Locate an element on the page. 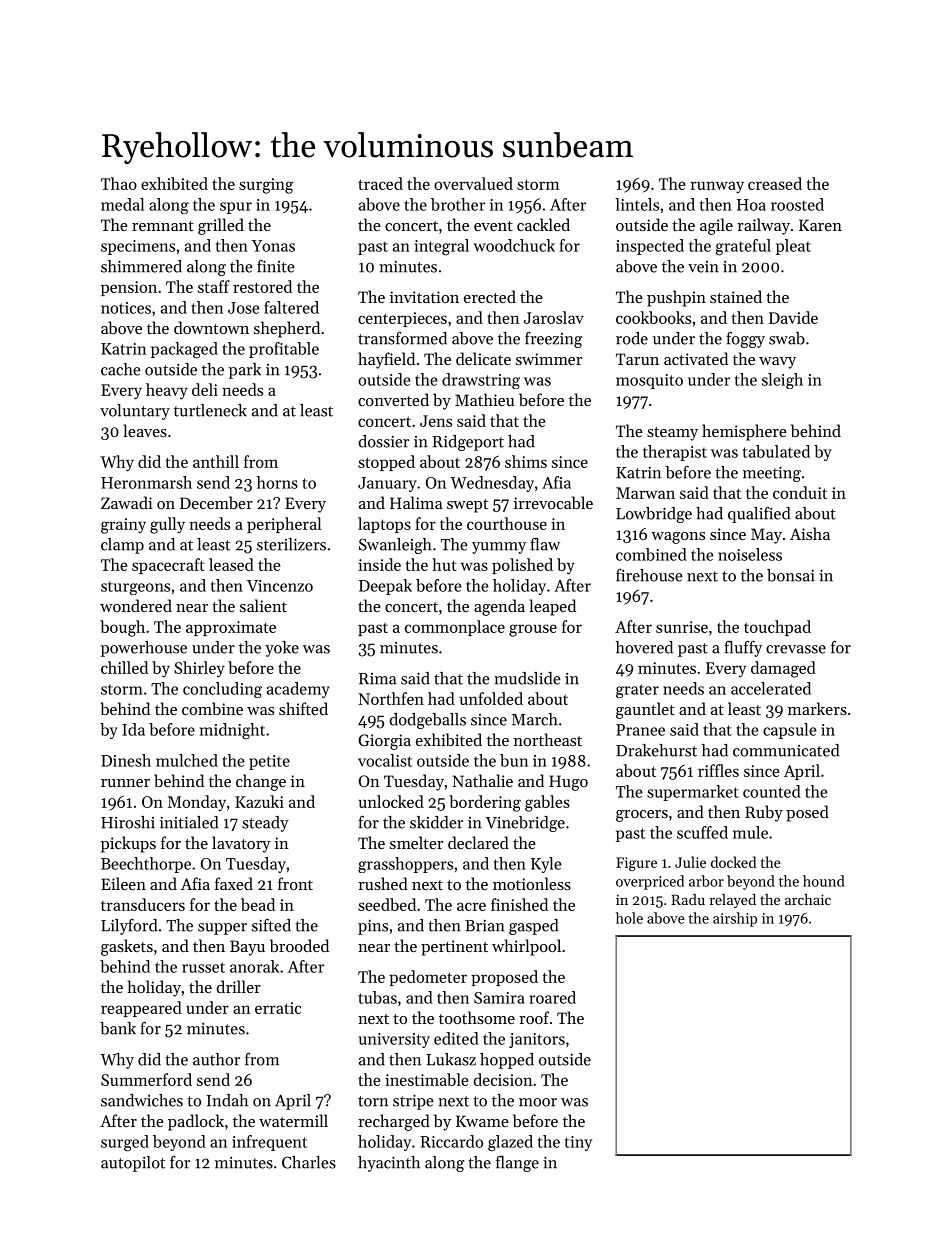 The height and width of the image is (1233, 952). bonsai is located at coordinates (791, 575).
